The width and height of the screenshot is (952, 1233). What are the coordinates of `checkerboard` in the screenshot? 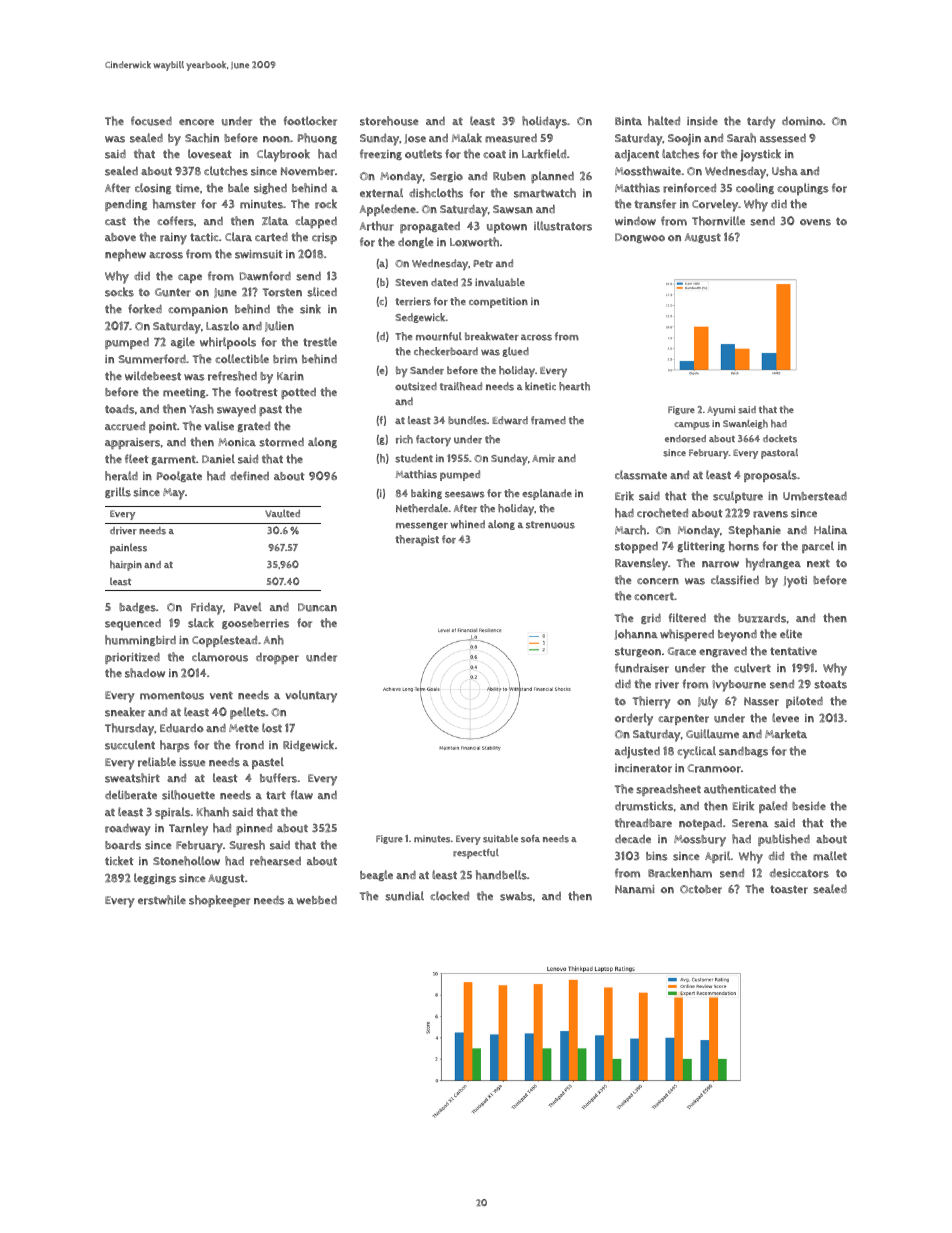 It's located at (446, 351).
